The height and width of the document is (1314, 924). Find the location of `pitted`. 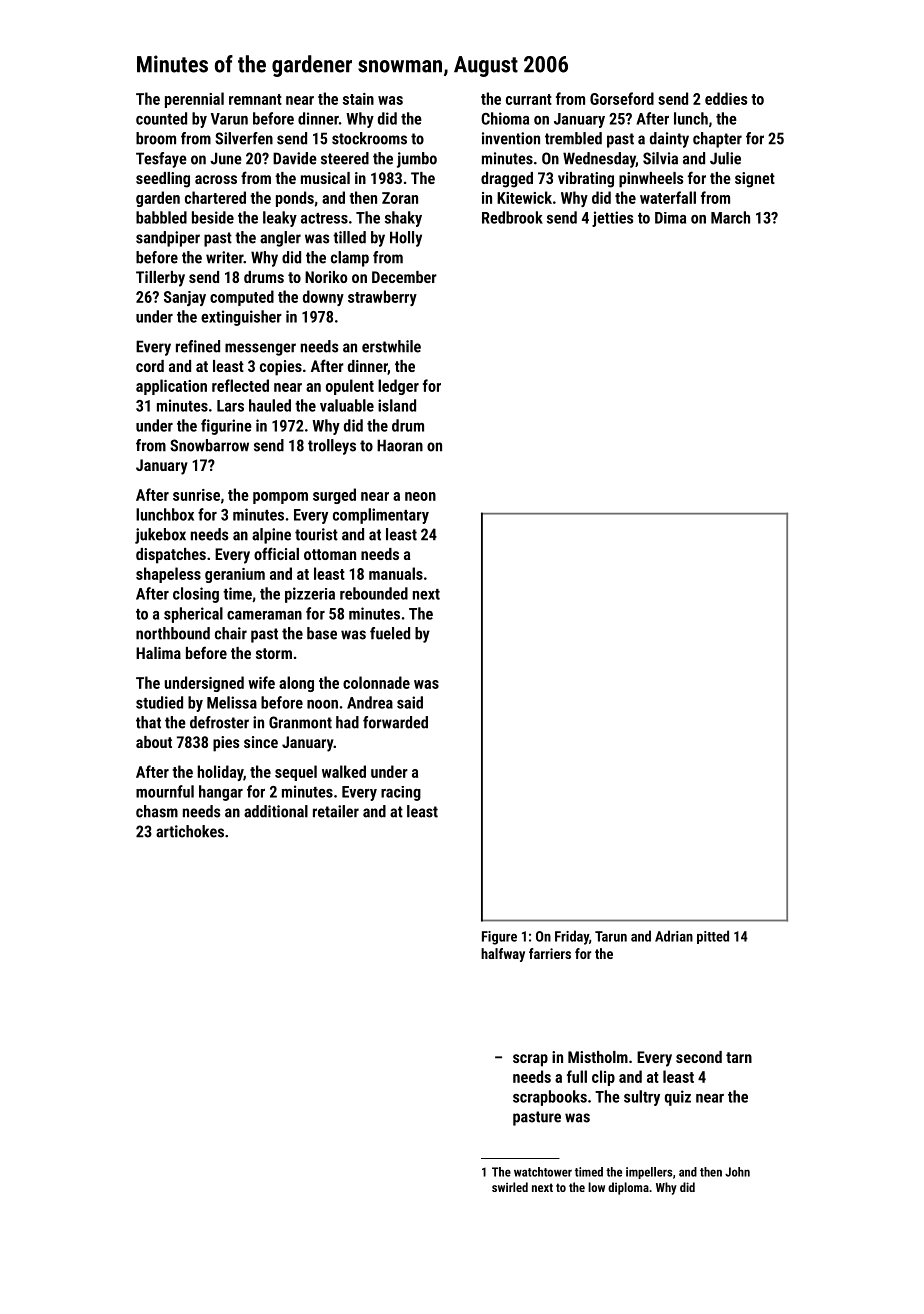

pitted is located at coordinates (713, 937).
